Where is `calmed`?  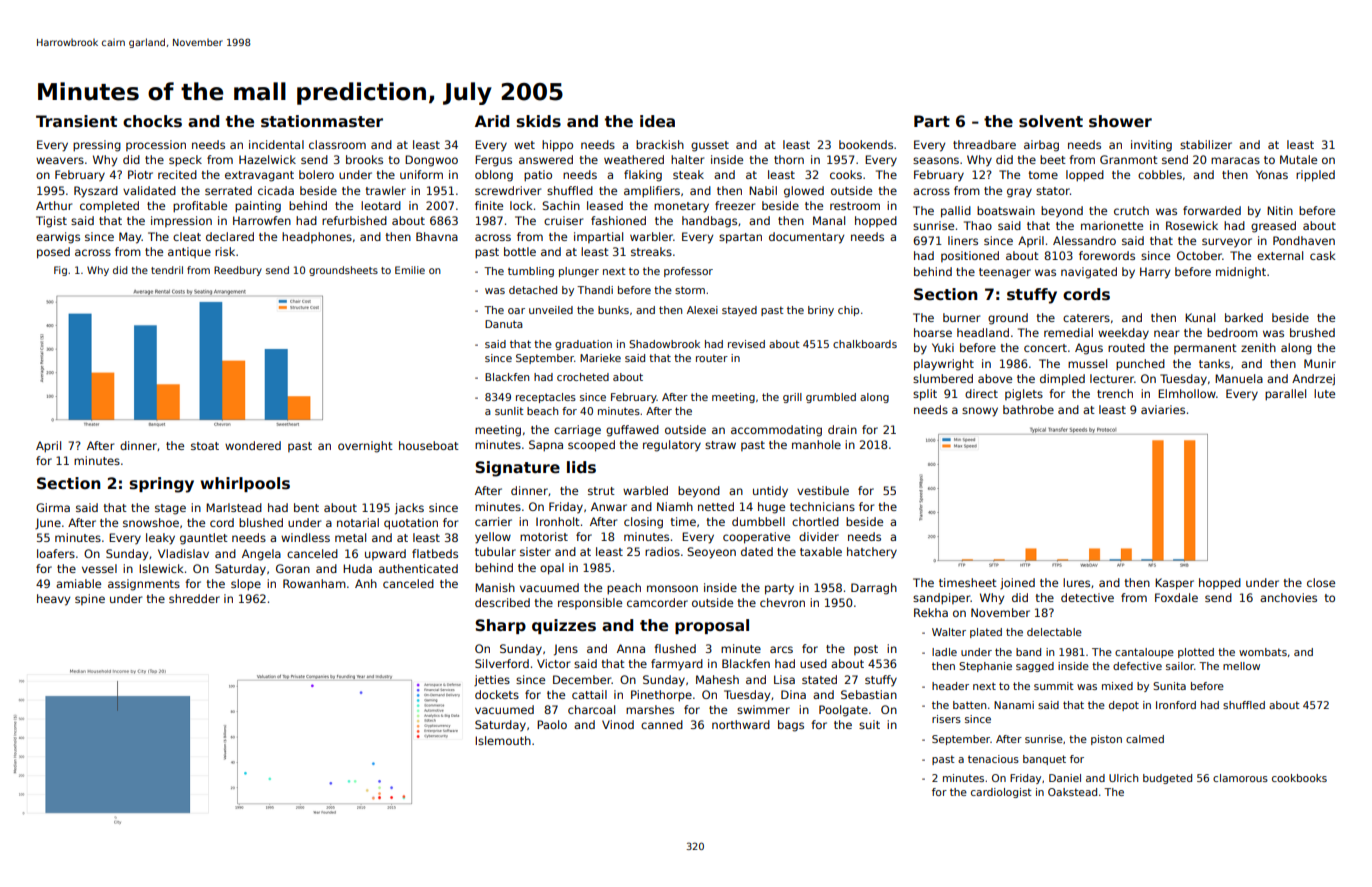 calmed is located at coordinates (1145, 739).
